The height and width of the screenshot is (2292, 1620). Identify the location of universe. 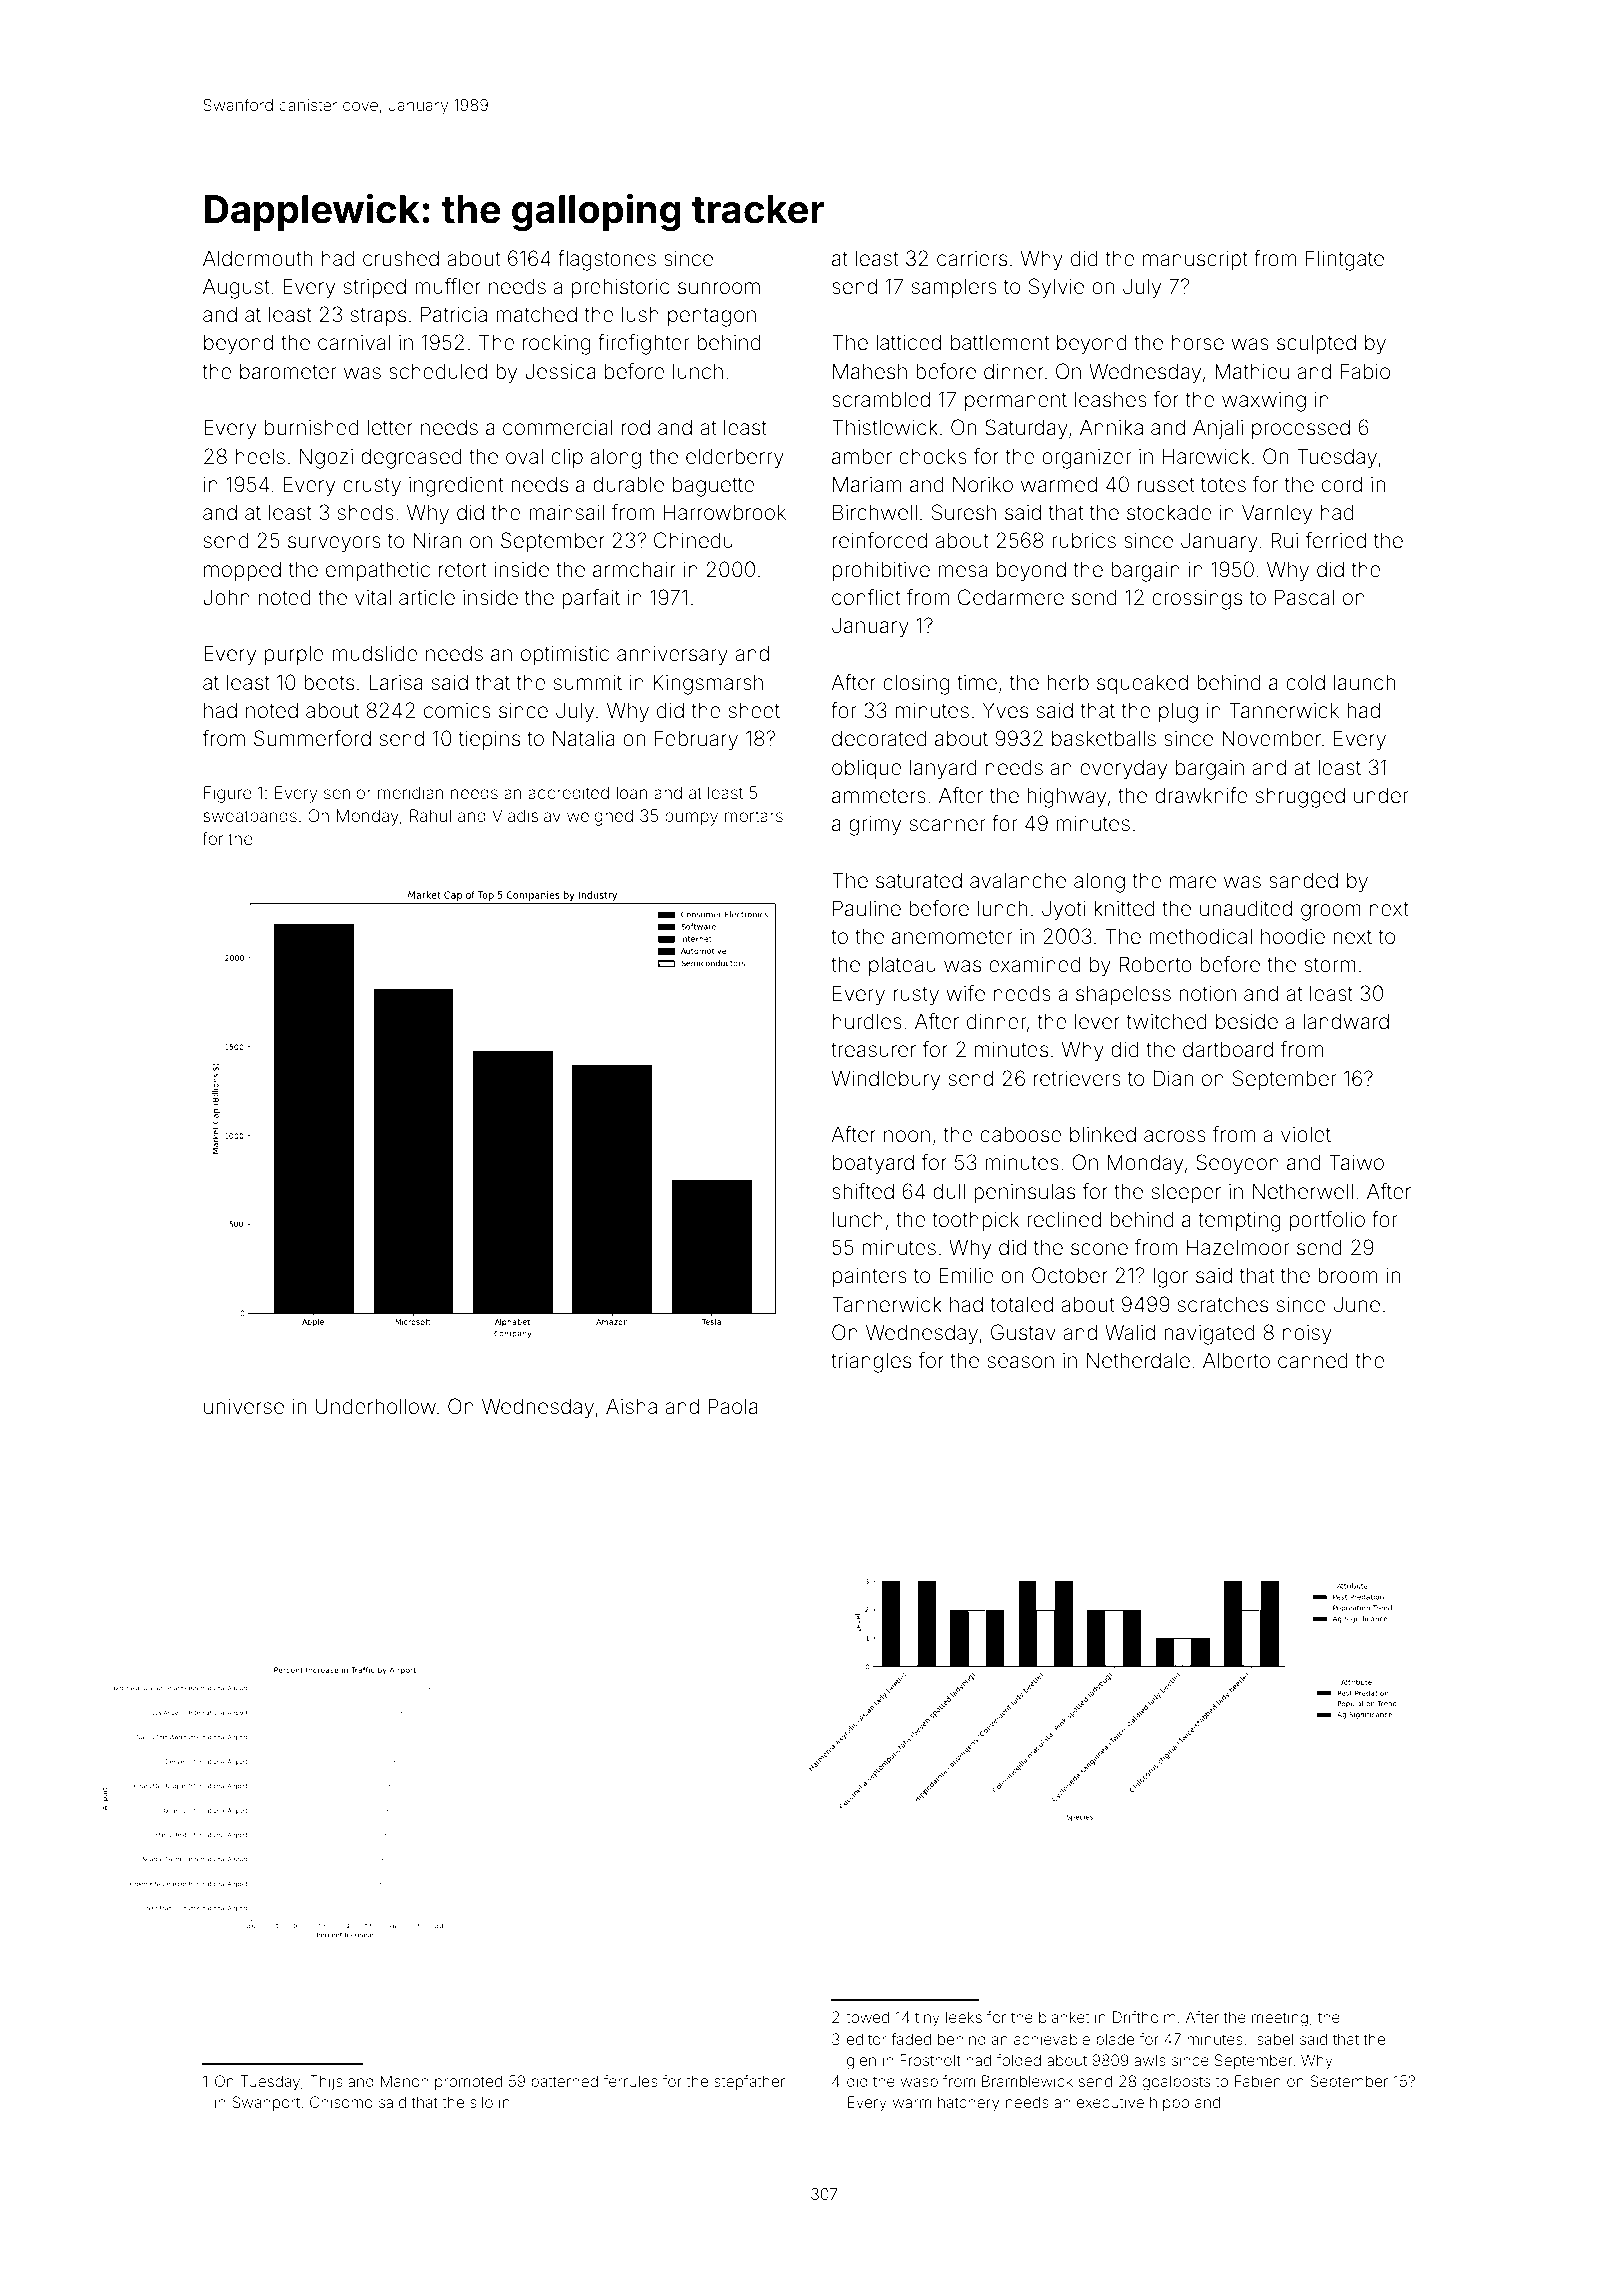
(244, 1407).
